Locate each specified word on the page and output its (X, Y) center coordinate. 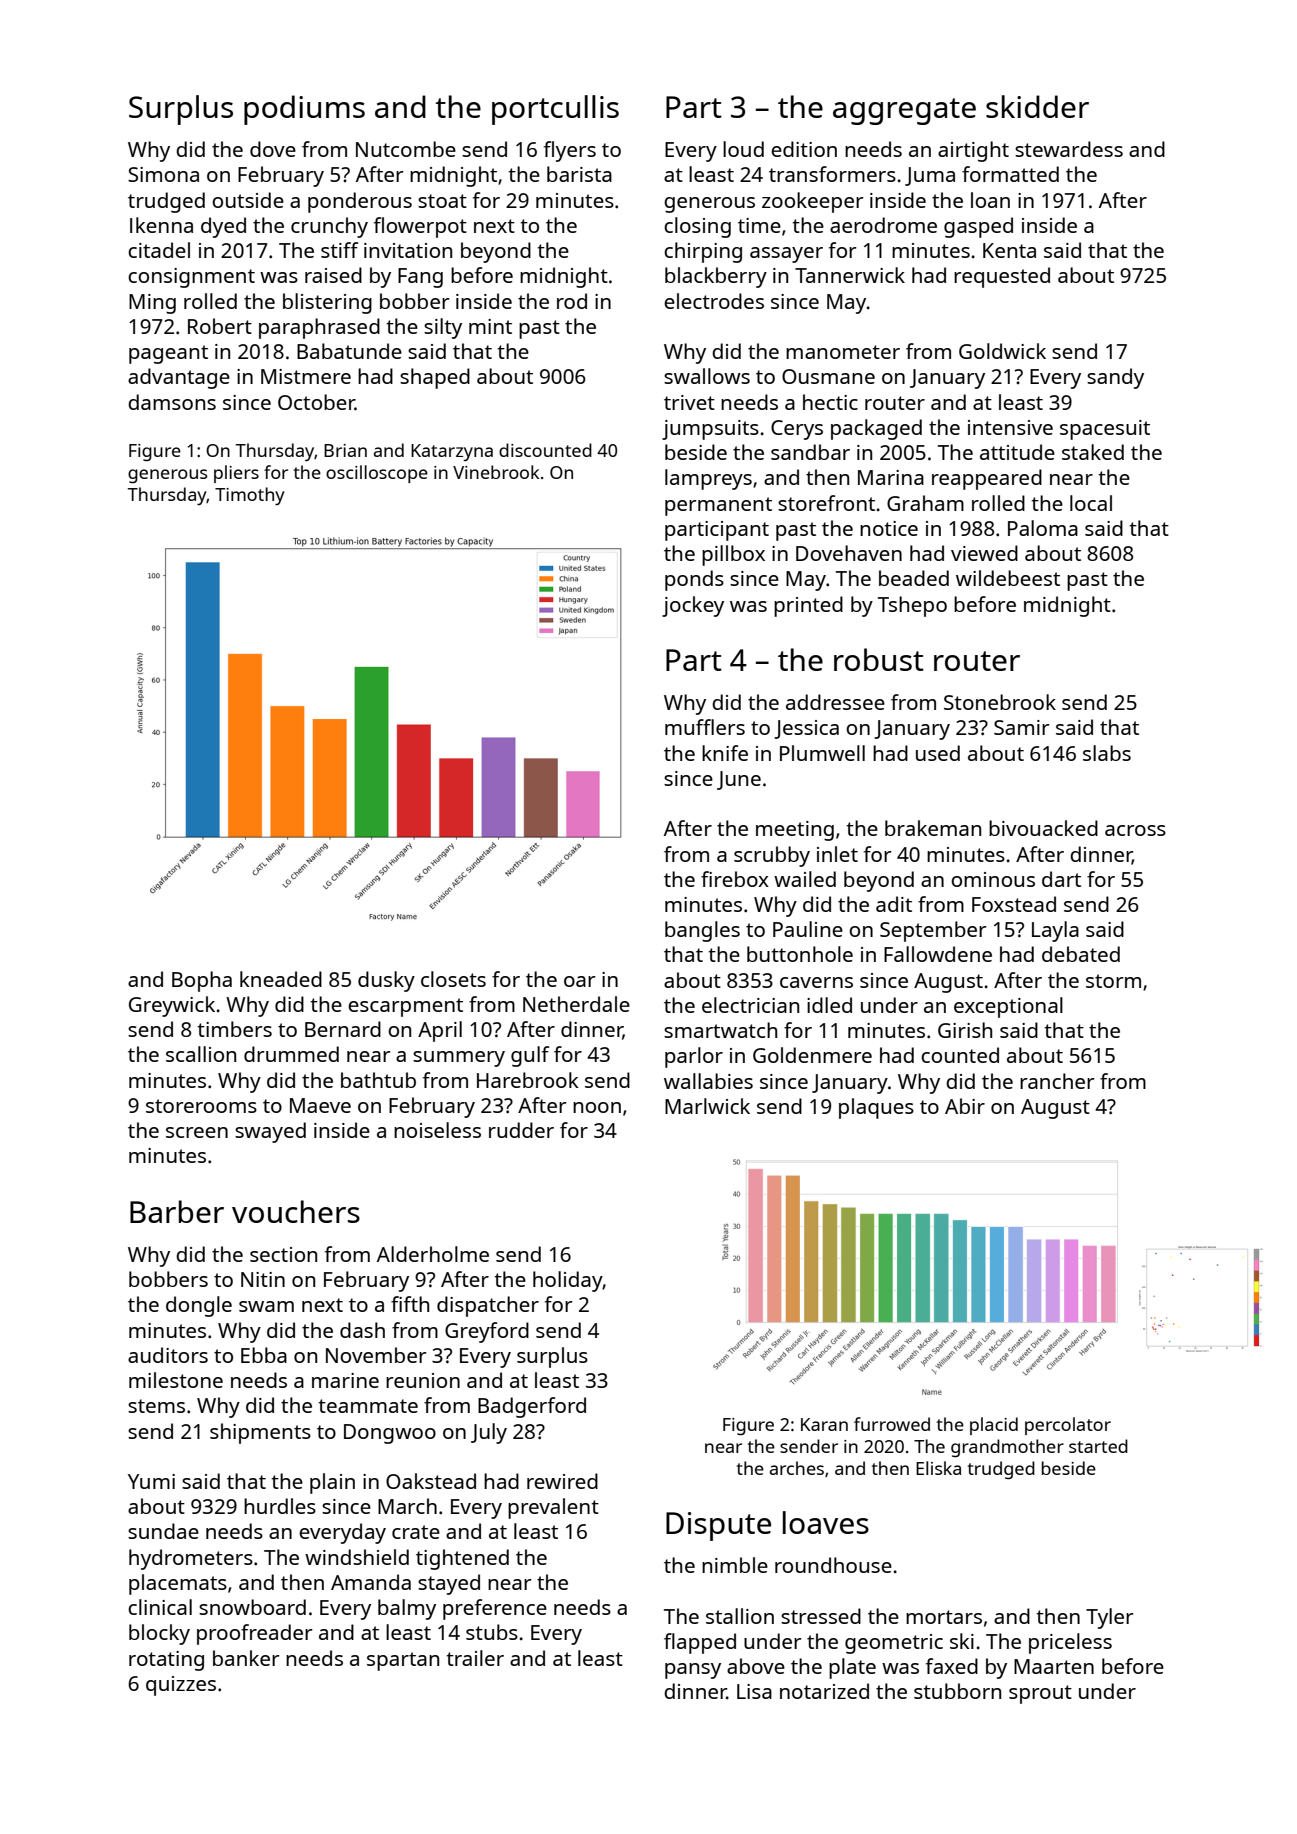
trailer (475, 1658)
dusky (386, 981)
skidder (1037, 106)
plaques (876, 1108)
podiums (304, 110)
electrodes (714, 301)
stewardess (1069, 149)
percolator (1068, 1426)
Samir (1022, 727)
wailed (805, 879)
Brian (345, 450)
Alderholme (433, 1254)
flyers (570, 151)
